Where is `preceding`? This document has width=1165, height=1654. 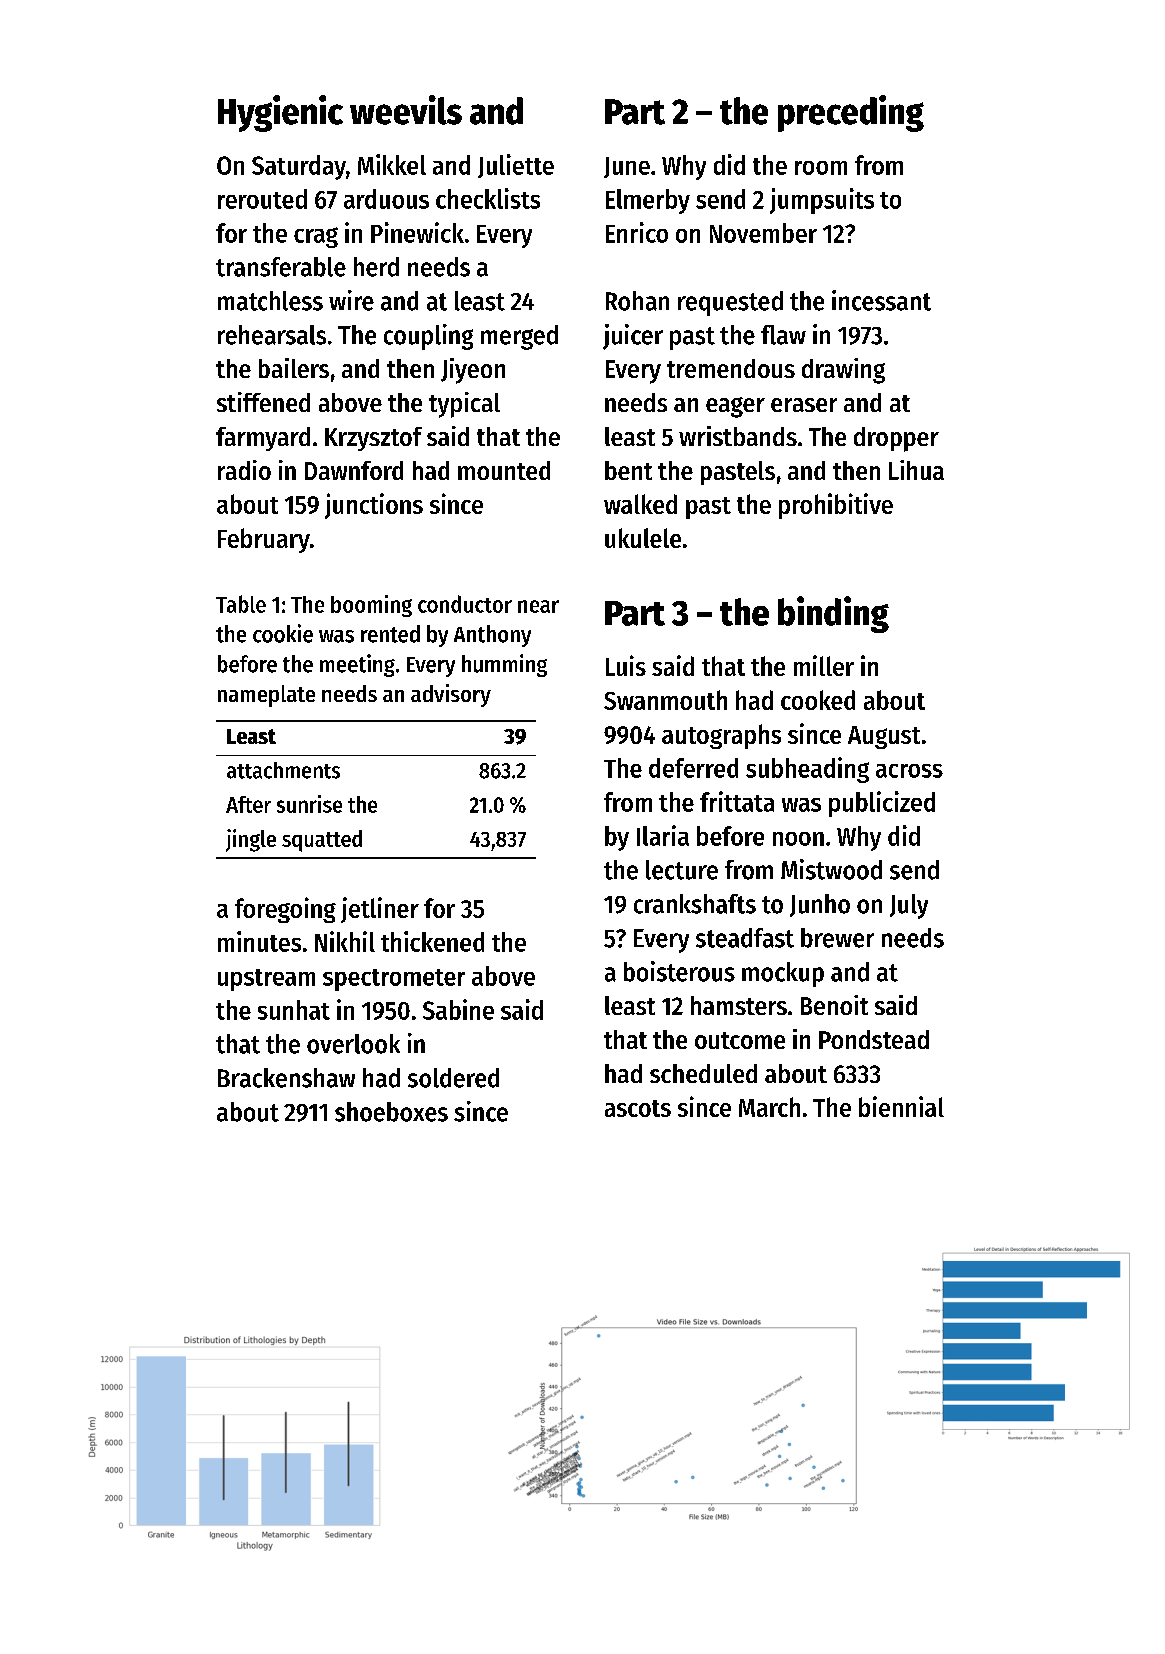 preceding is located at coordinates (851, 113).
